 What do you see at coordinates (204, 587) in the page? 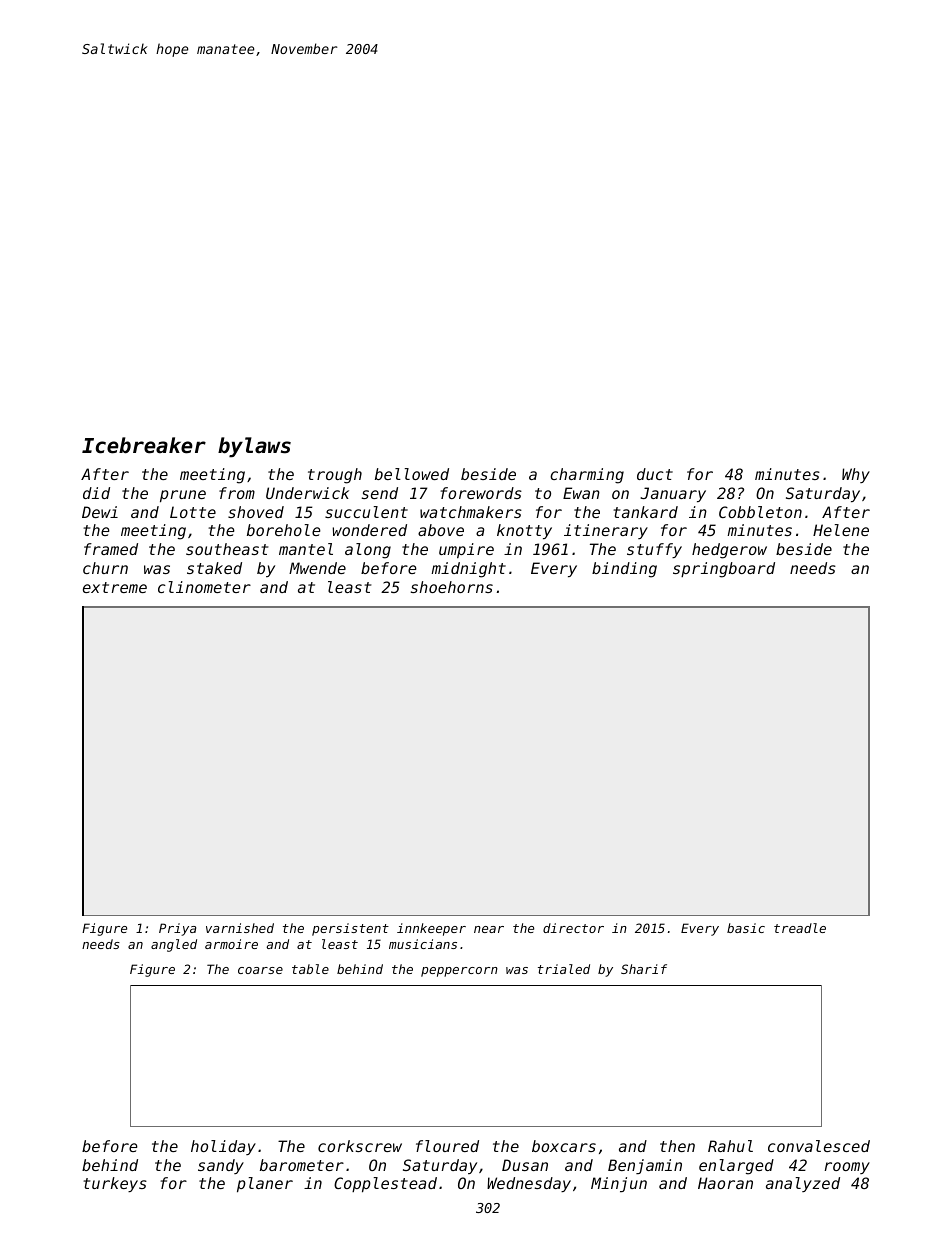
I see `clinometer` at bounding box center [204, 587].
